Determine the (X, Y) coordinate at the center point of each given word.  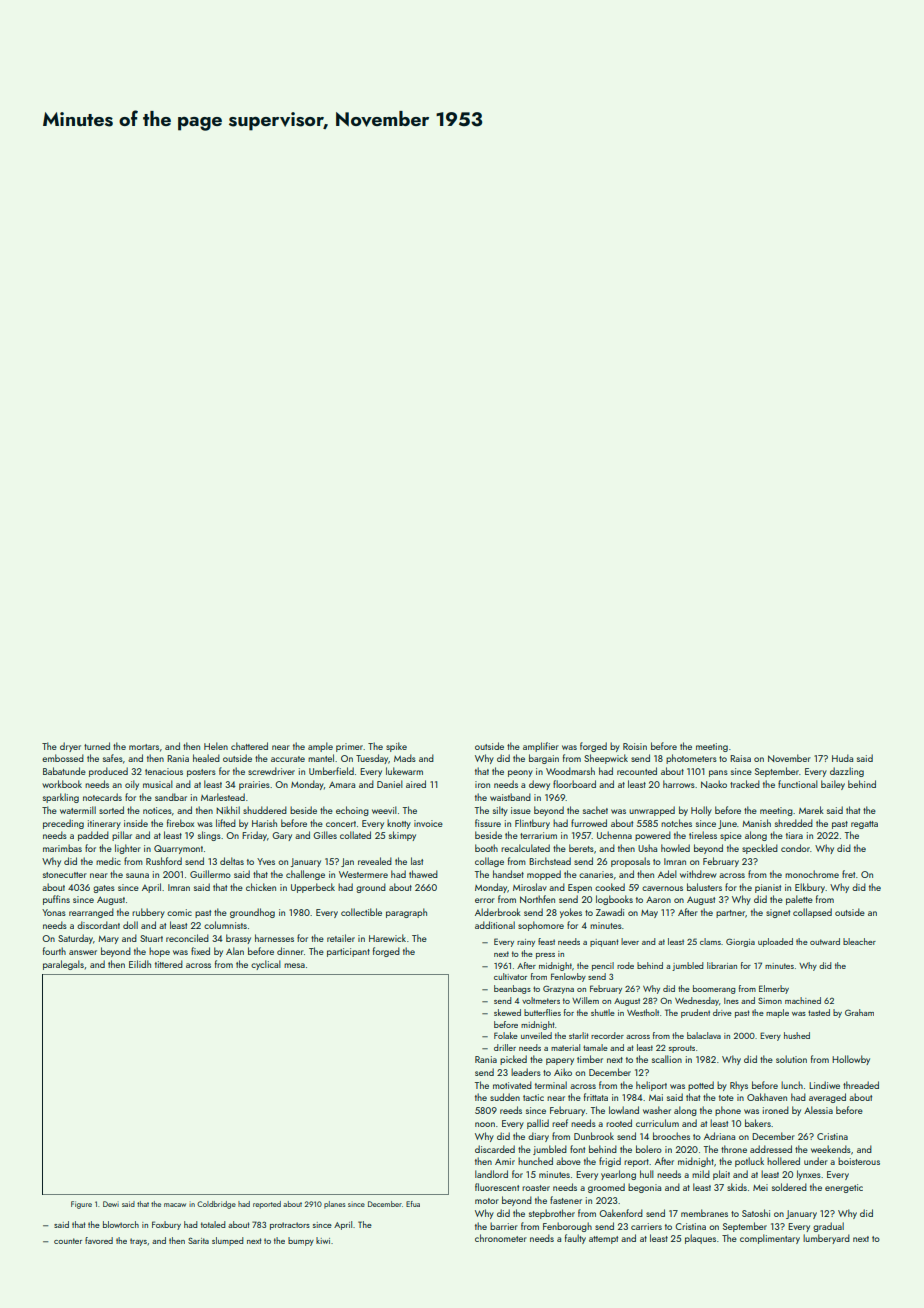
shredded (794, 823)
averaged (827, 1098)
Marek (811, 810)
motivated (512, 1085)
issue (521, 810)
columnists (225, 925)
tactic (533, 1097)
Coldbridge (216, 1205)
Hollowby (851, 1060)
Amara (342, 784)
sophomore (541, 926)
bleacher (859, 941)
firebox (180, 823)
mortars (144, 747)
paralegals (63, 965)
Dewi (111, 1204)
